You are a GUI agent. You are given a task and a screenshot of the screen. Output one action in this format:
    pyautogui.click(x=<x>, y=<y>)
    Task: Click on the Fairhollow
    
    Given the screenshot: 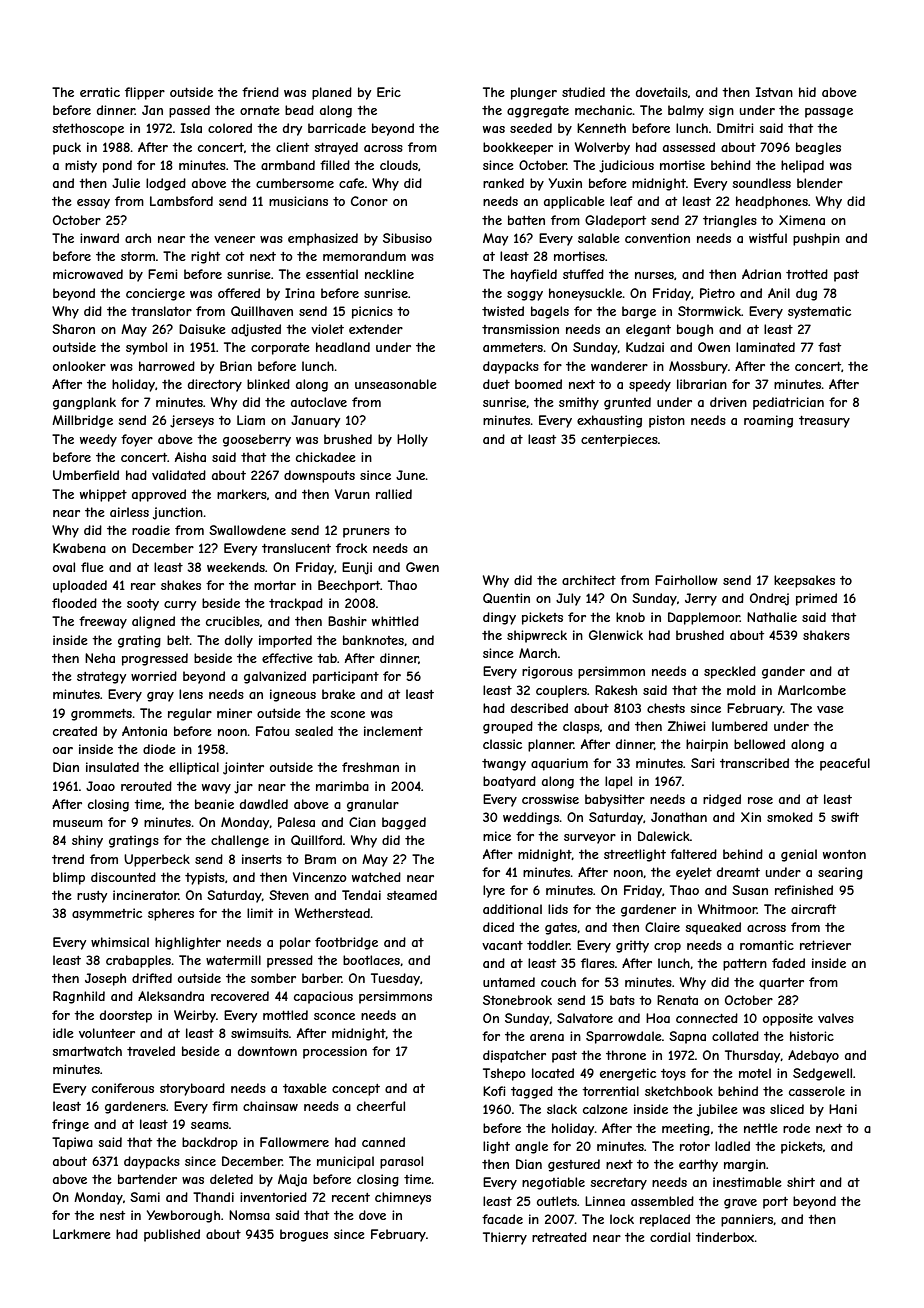 What is the action you would take?
    pyautogui.click(x=686, y=580)
